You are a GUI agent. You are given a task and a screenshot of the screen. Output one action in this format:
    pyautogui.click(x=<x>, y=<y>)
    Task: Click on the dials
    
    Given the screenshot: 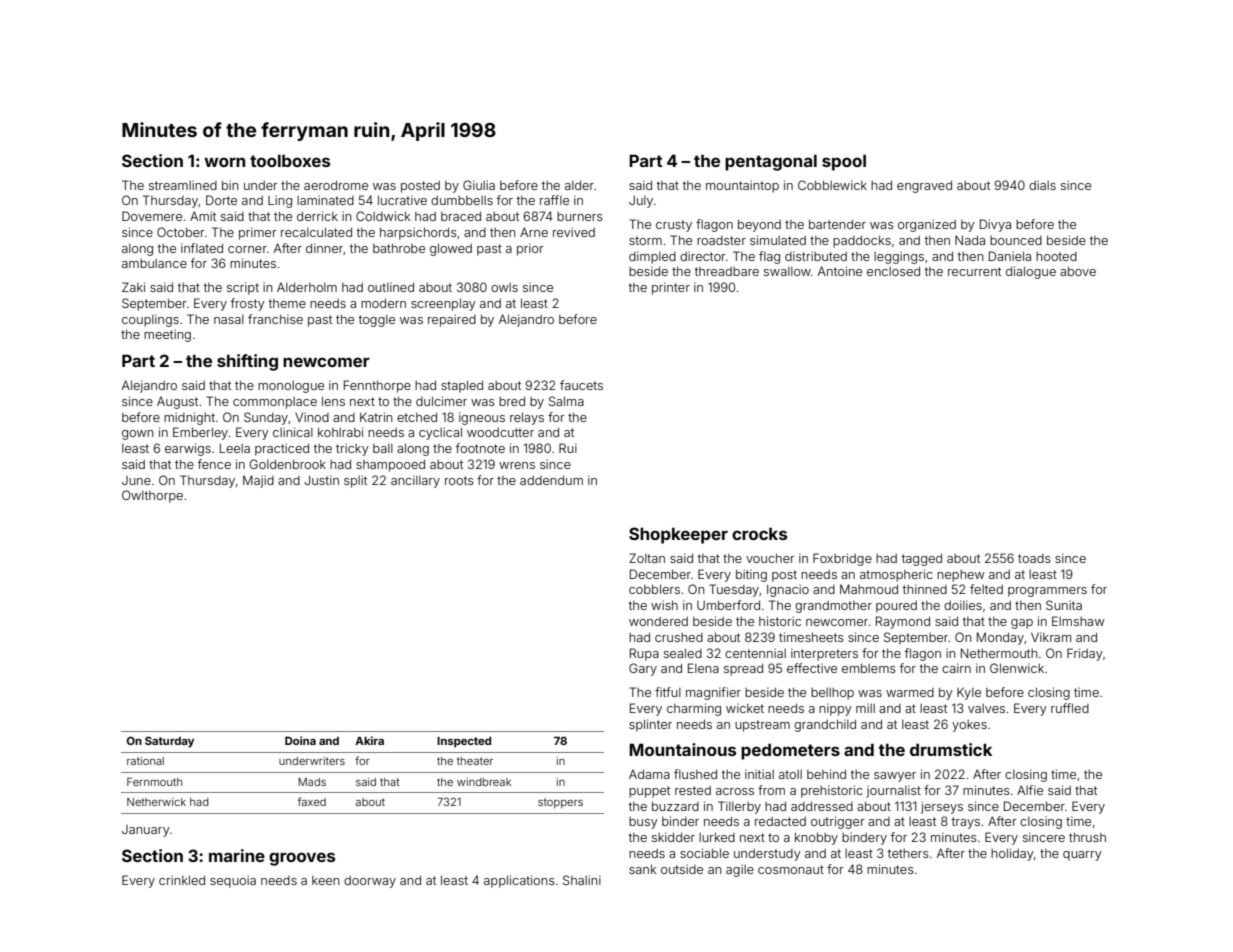 What is the action you would take?
    pyautogui.click(x=1042, y=185)
